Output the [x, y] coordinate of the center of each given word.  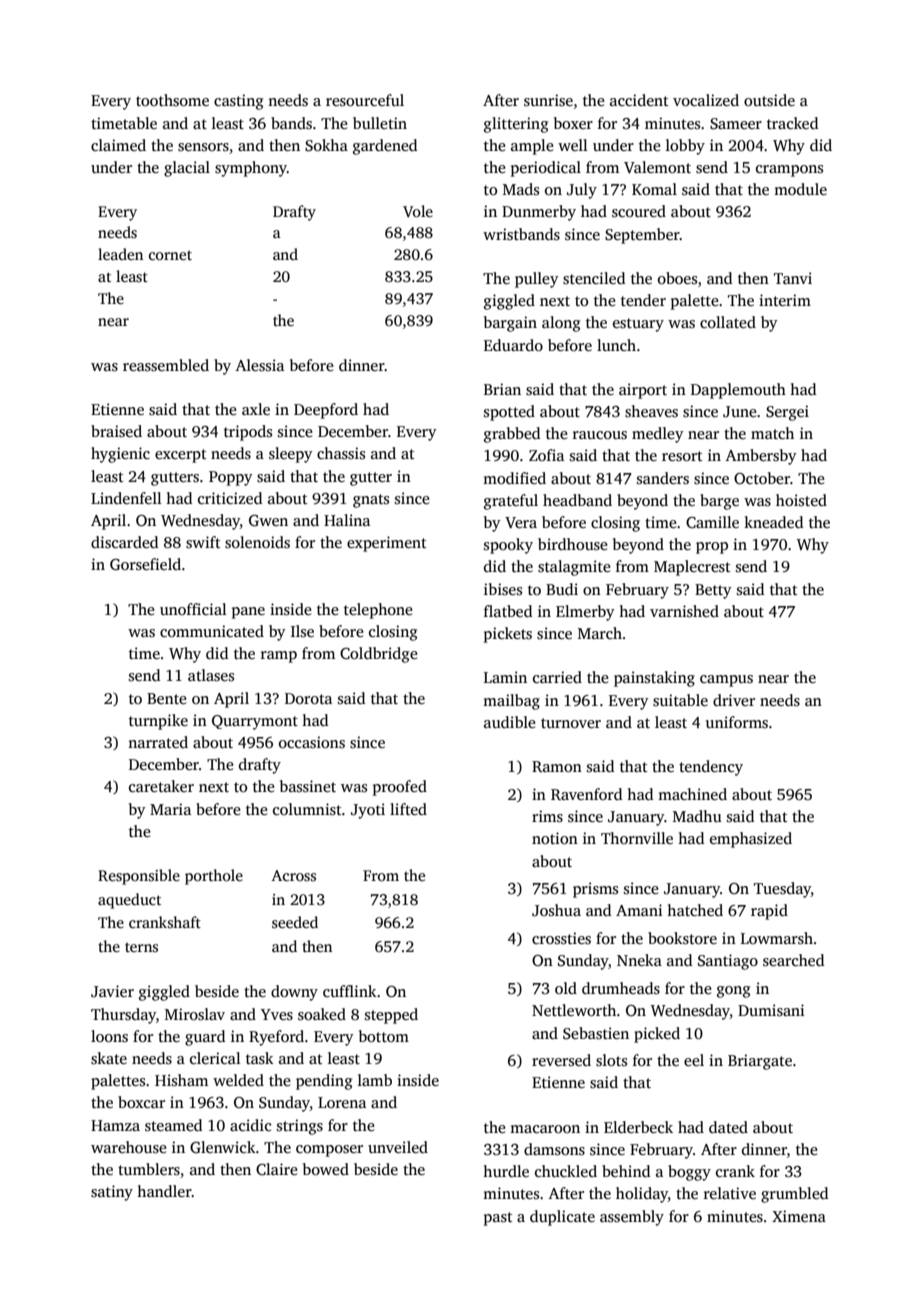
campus [726, 681]
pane [248, 613]
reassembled [166, 365]
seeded [295, 922]
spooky [508, 546]
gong [733, 992]
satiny [112, 1193]
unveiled [398, 1147]
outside [769, 100]
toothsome [172, 100]
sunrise [548, 100]
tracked [792, 123]
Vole [418, 211]
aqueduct [129, 901]
